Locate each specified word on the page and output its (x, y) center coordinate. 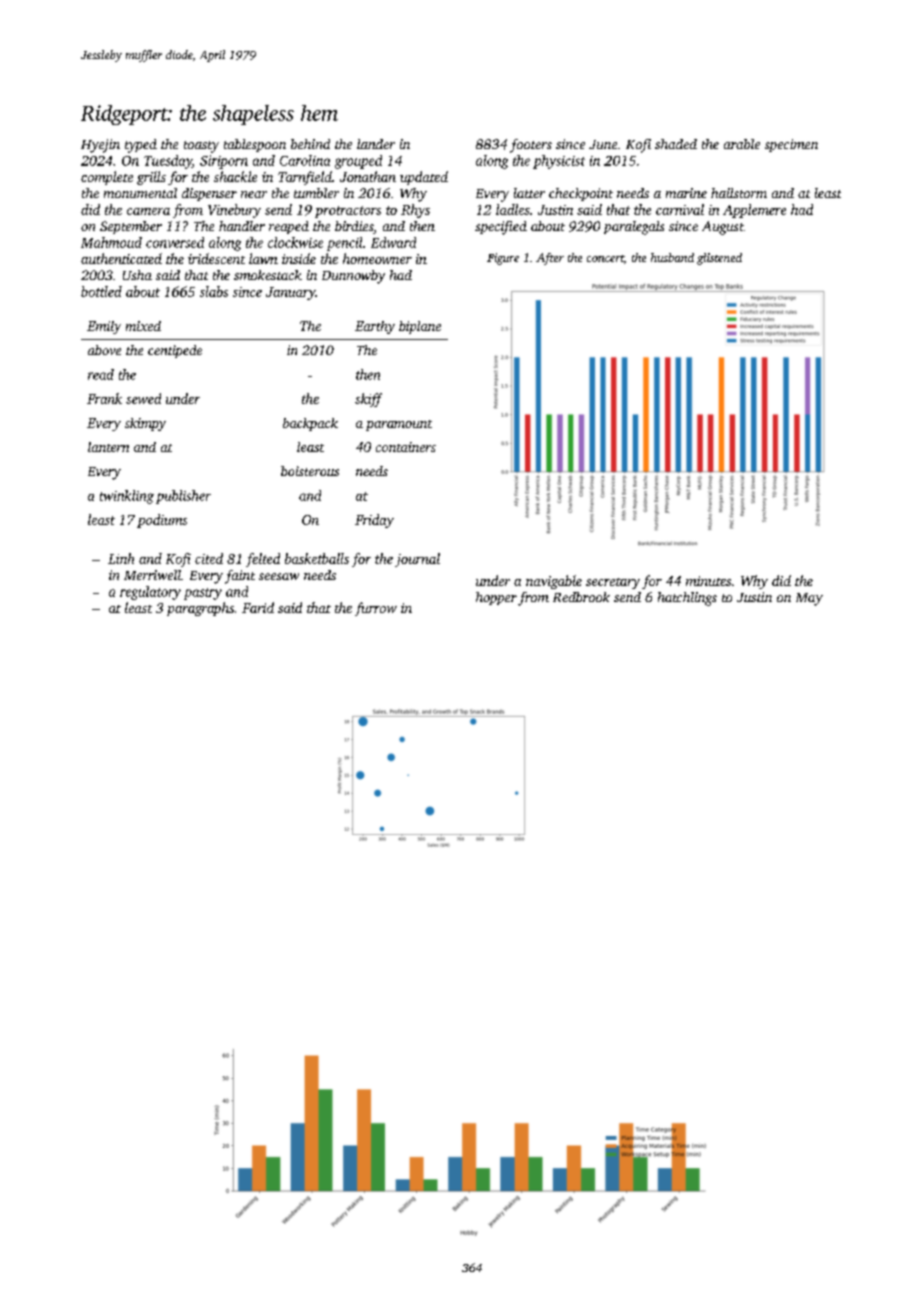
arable (742, 144)
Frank (104, 398)
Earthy (375, 327)
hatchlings (687, 599)
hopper (496, 598)
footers (531, 146)
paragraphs (200, 609)
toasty (201, 147)
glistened (719, 259)
